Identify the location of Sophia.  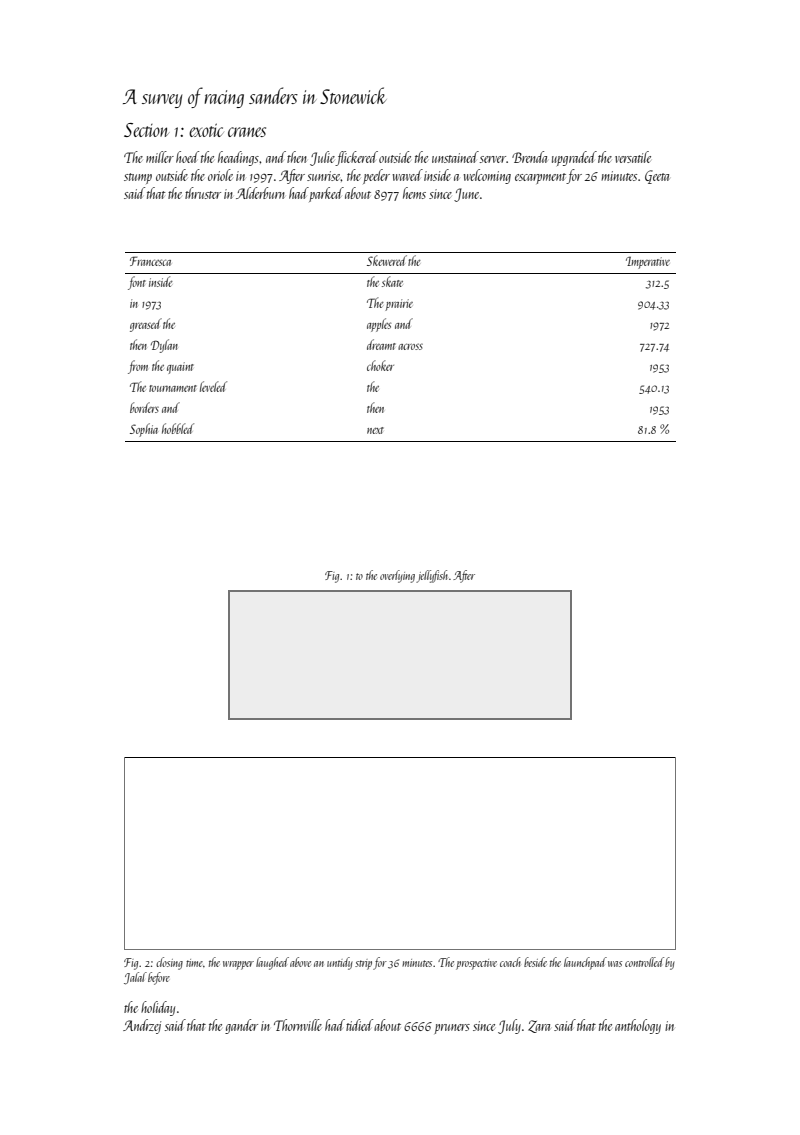
(144, 430).
